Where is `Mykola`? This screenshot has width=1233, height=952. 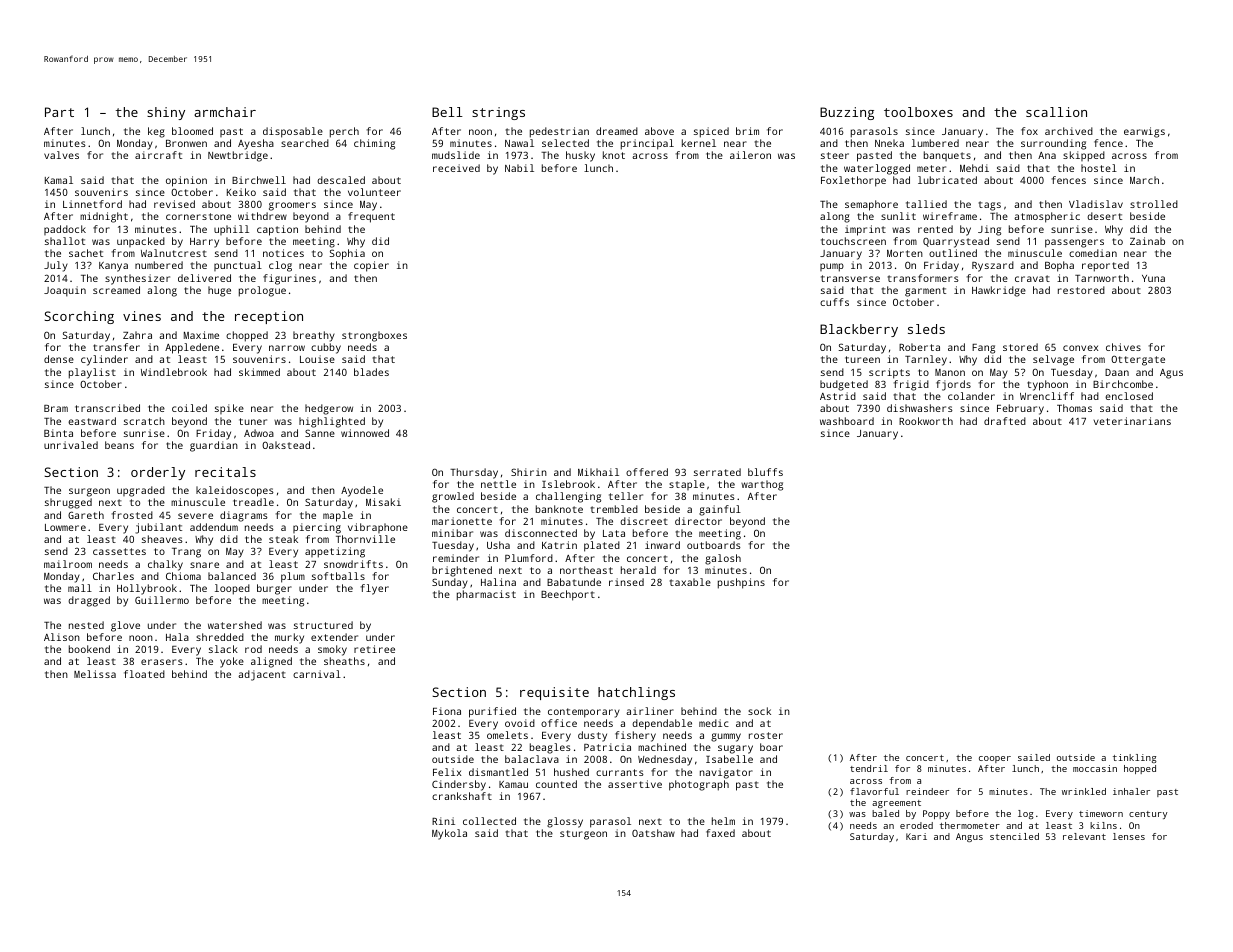
Mykola is located at coordinates (449, 834).
